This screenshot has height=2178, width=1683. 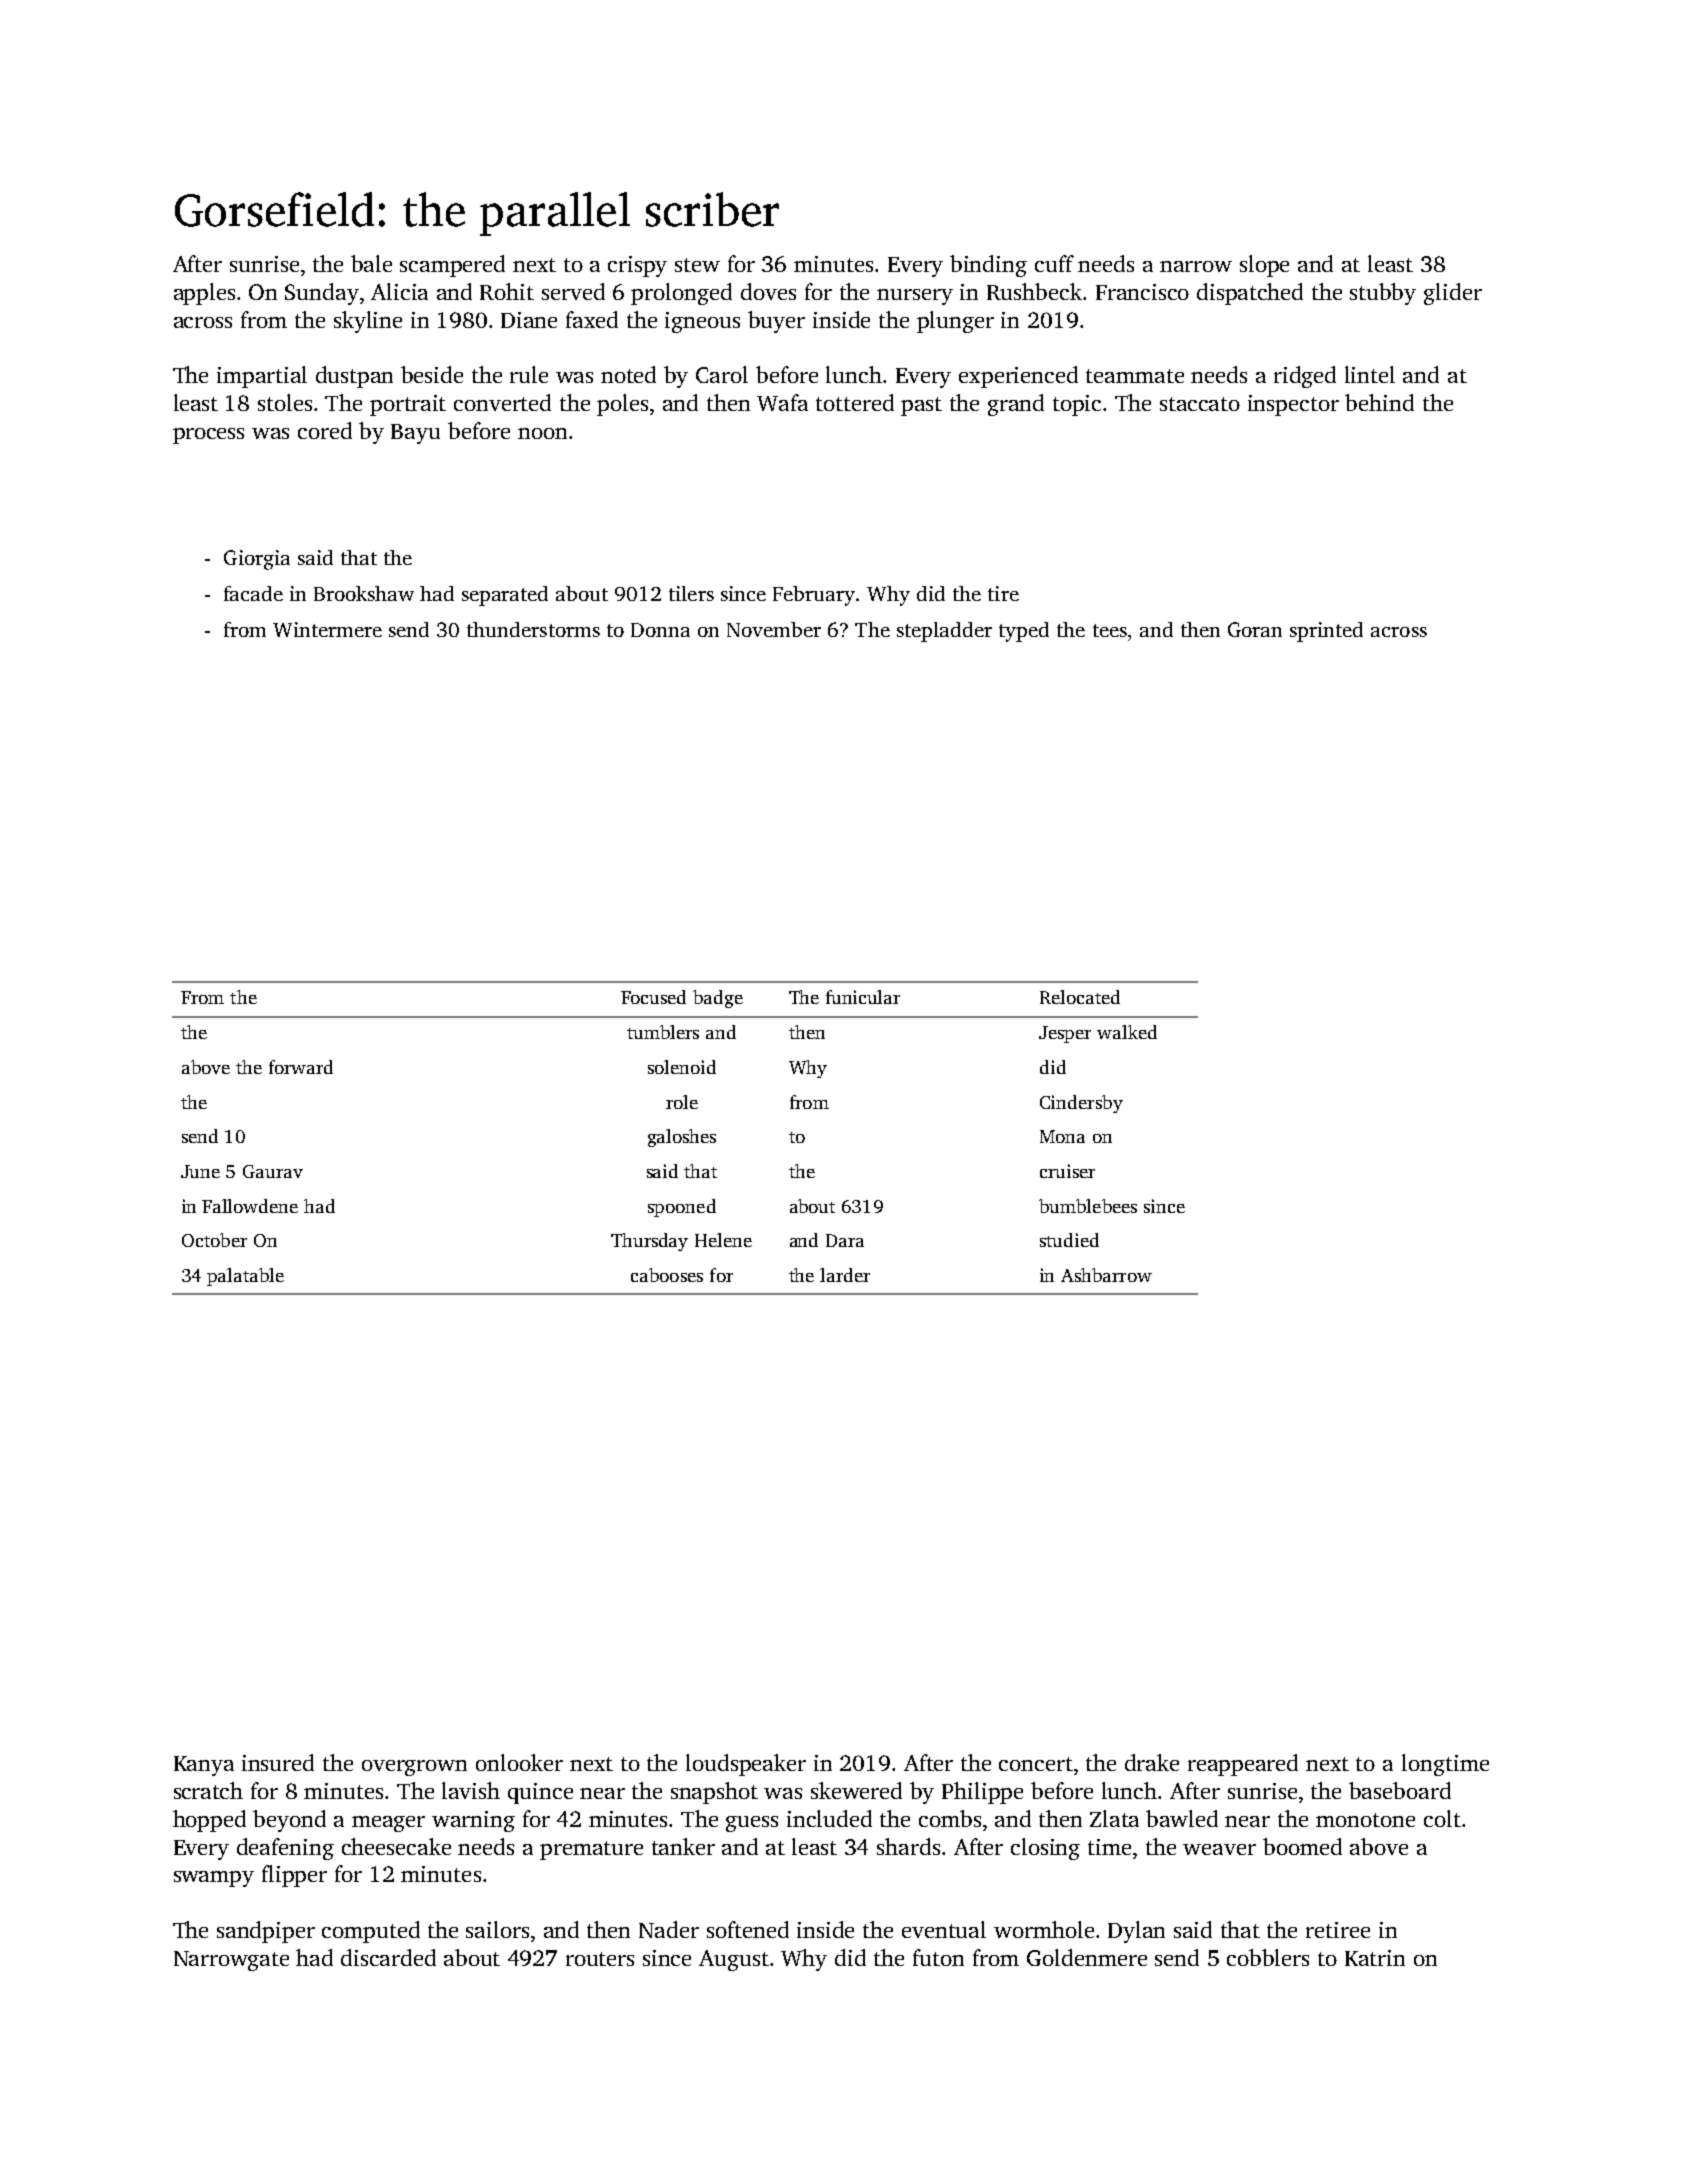 I want to click on palatable, so click(x=245, y=1277).
